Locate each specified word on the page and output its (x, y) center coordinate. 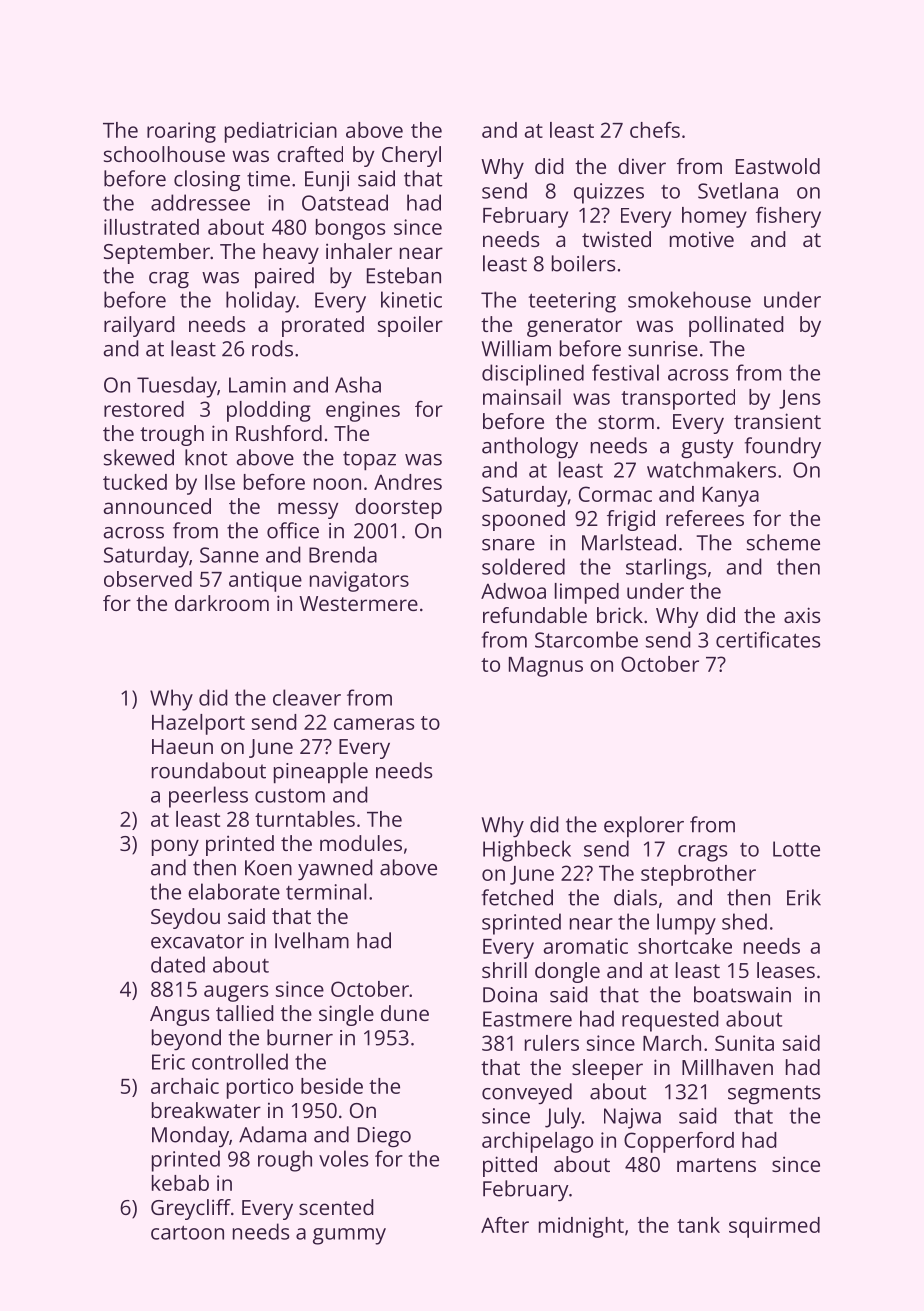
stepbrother (698, 875)
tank (698, 1225)
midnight (581, 1227)
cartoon (187, 1232)
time (268, 179)
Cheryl (411, 156)
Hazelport (198, 724)
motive (702, 239)
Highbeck (527, 851)
